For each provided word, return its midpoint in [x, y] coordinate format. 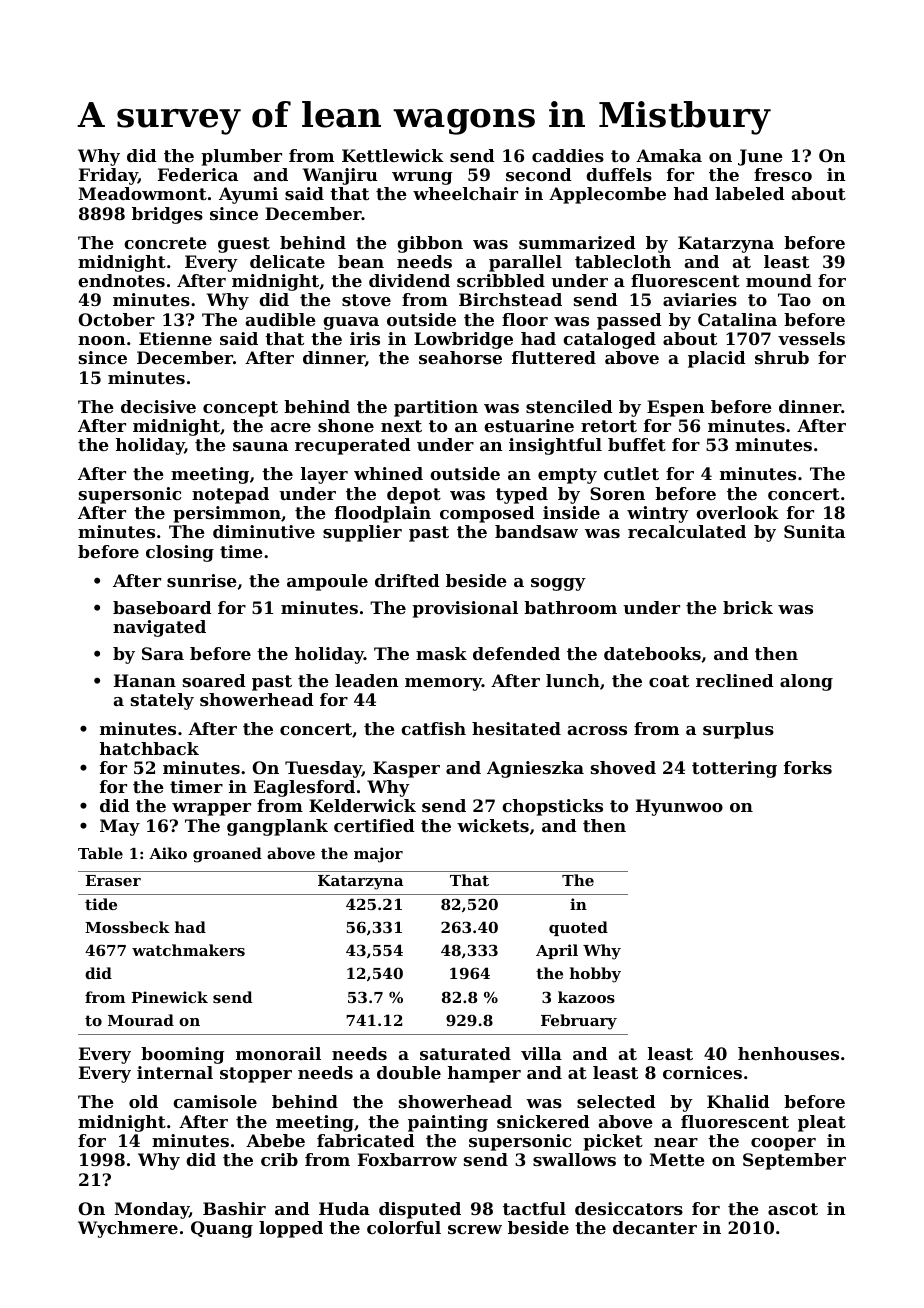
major [378, 855]
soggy [558, 584]
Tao [794, 299]
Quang [222, 1229]
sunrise [202, 580]
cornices [702, 1072]
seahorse [460, 357]
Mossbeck [127, 927]
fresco [783, 174]
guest [244, 245]
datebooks [652, 653]
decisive [158, 406]
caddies [568, 155]
